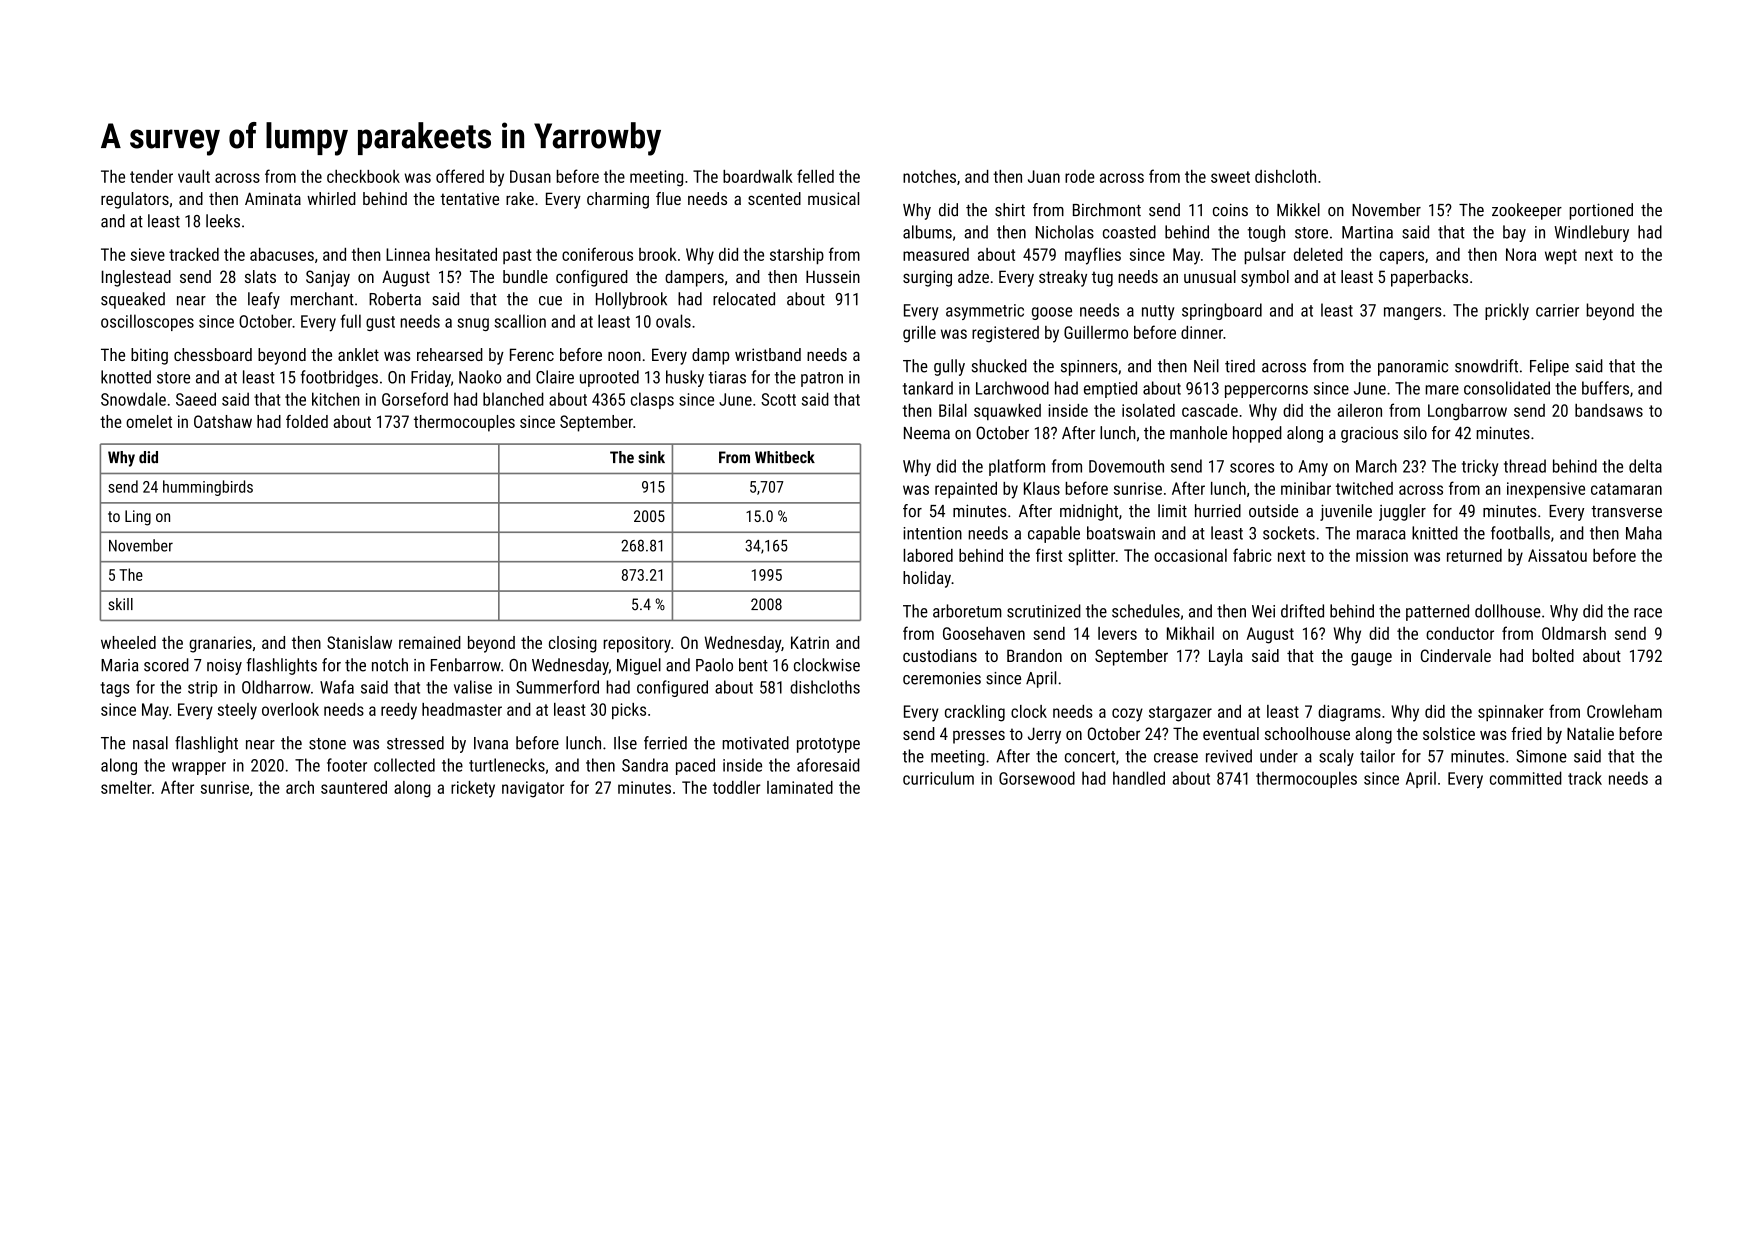 Image resolution: width=1763 pixels, height=1247 pixels. Describe the element at coordinates (1644, 533) in the document. I see `Maha` at that location.
